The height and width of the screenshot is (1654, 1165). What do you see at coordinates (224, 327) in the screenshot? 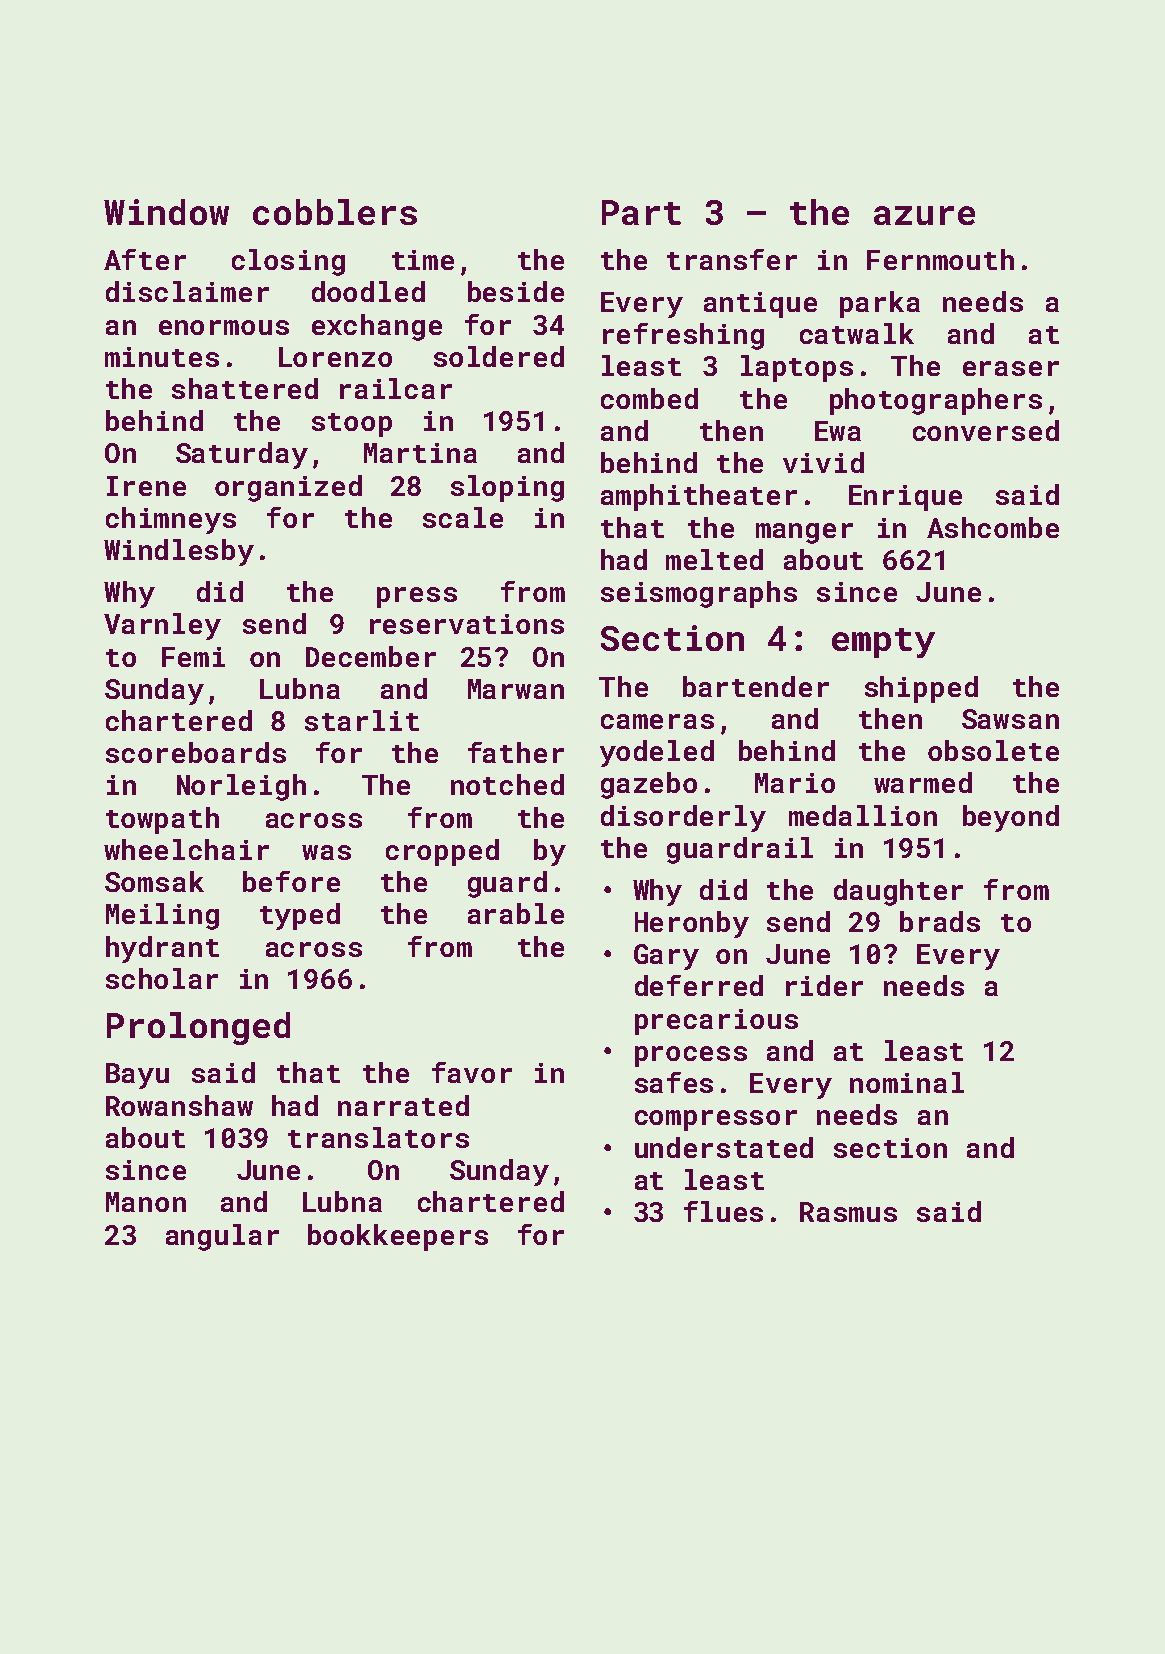
I see `enormous` at bounding box center [224, 327].
